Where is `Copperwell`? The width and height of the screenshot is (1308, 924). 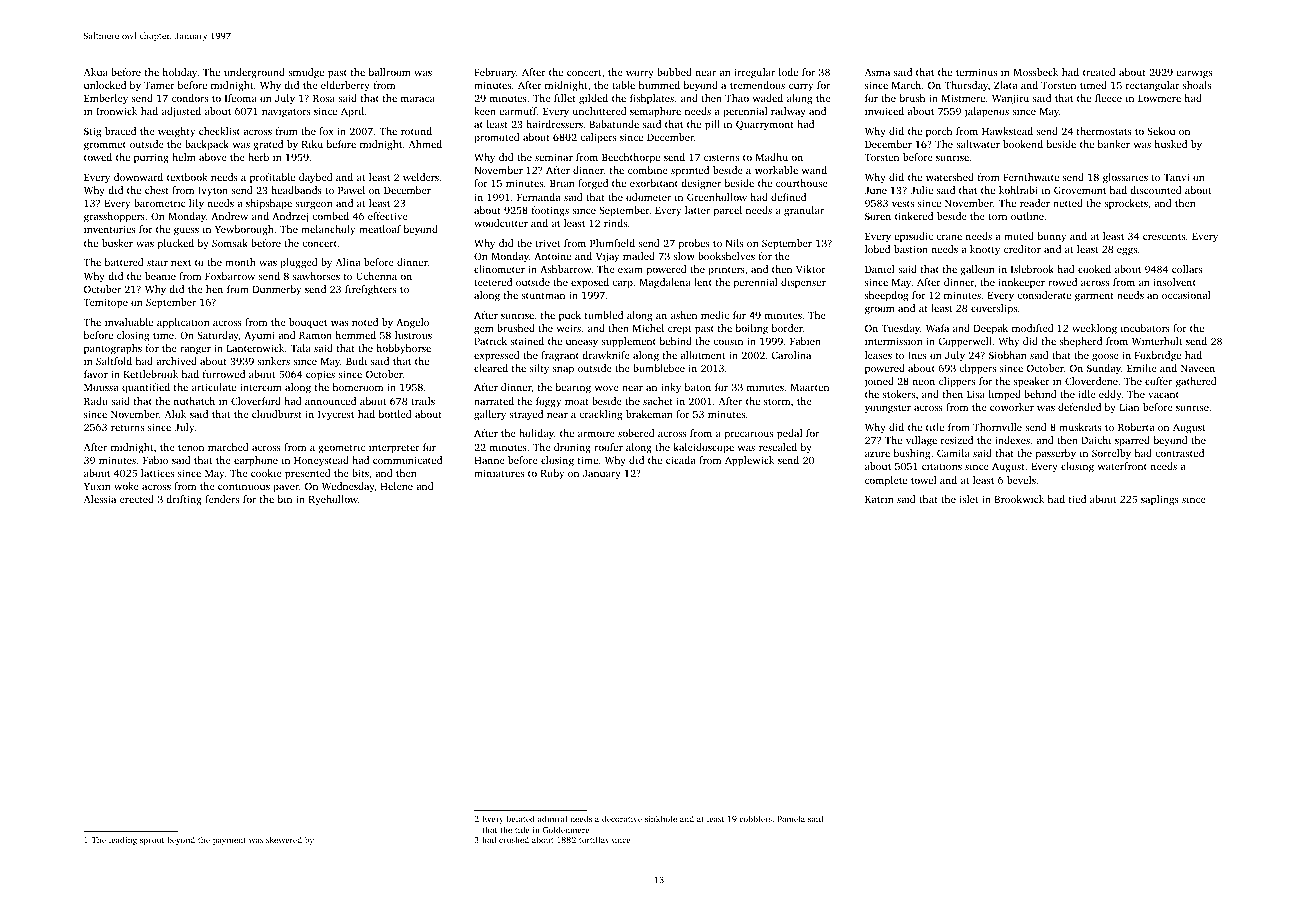
Copperwell is located at coordinates (965, 342).
